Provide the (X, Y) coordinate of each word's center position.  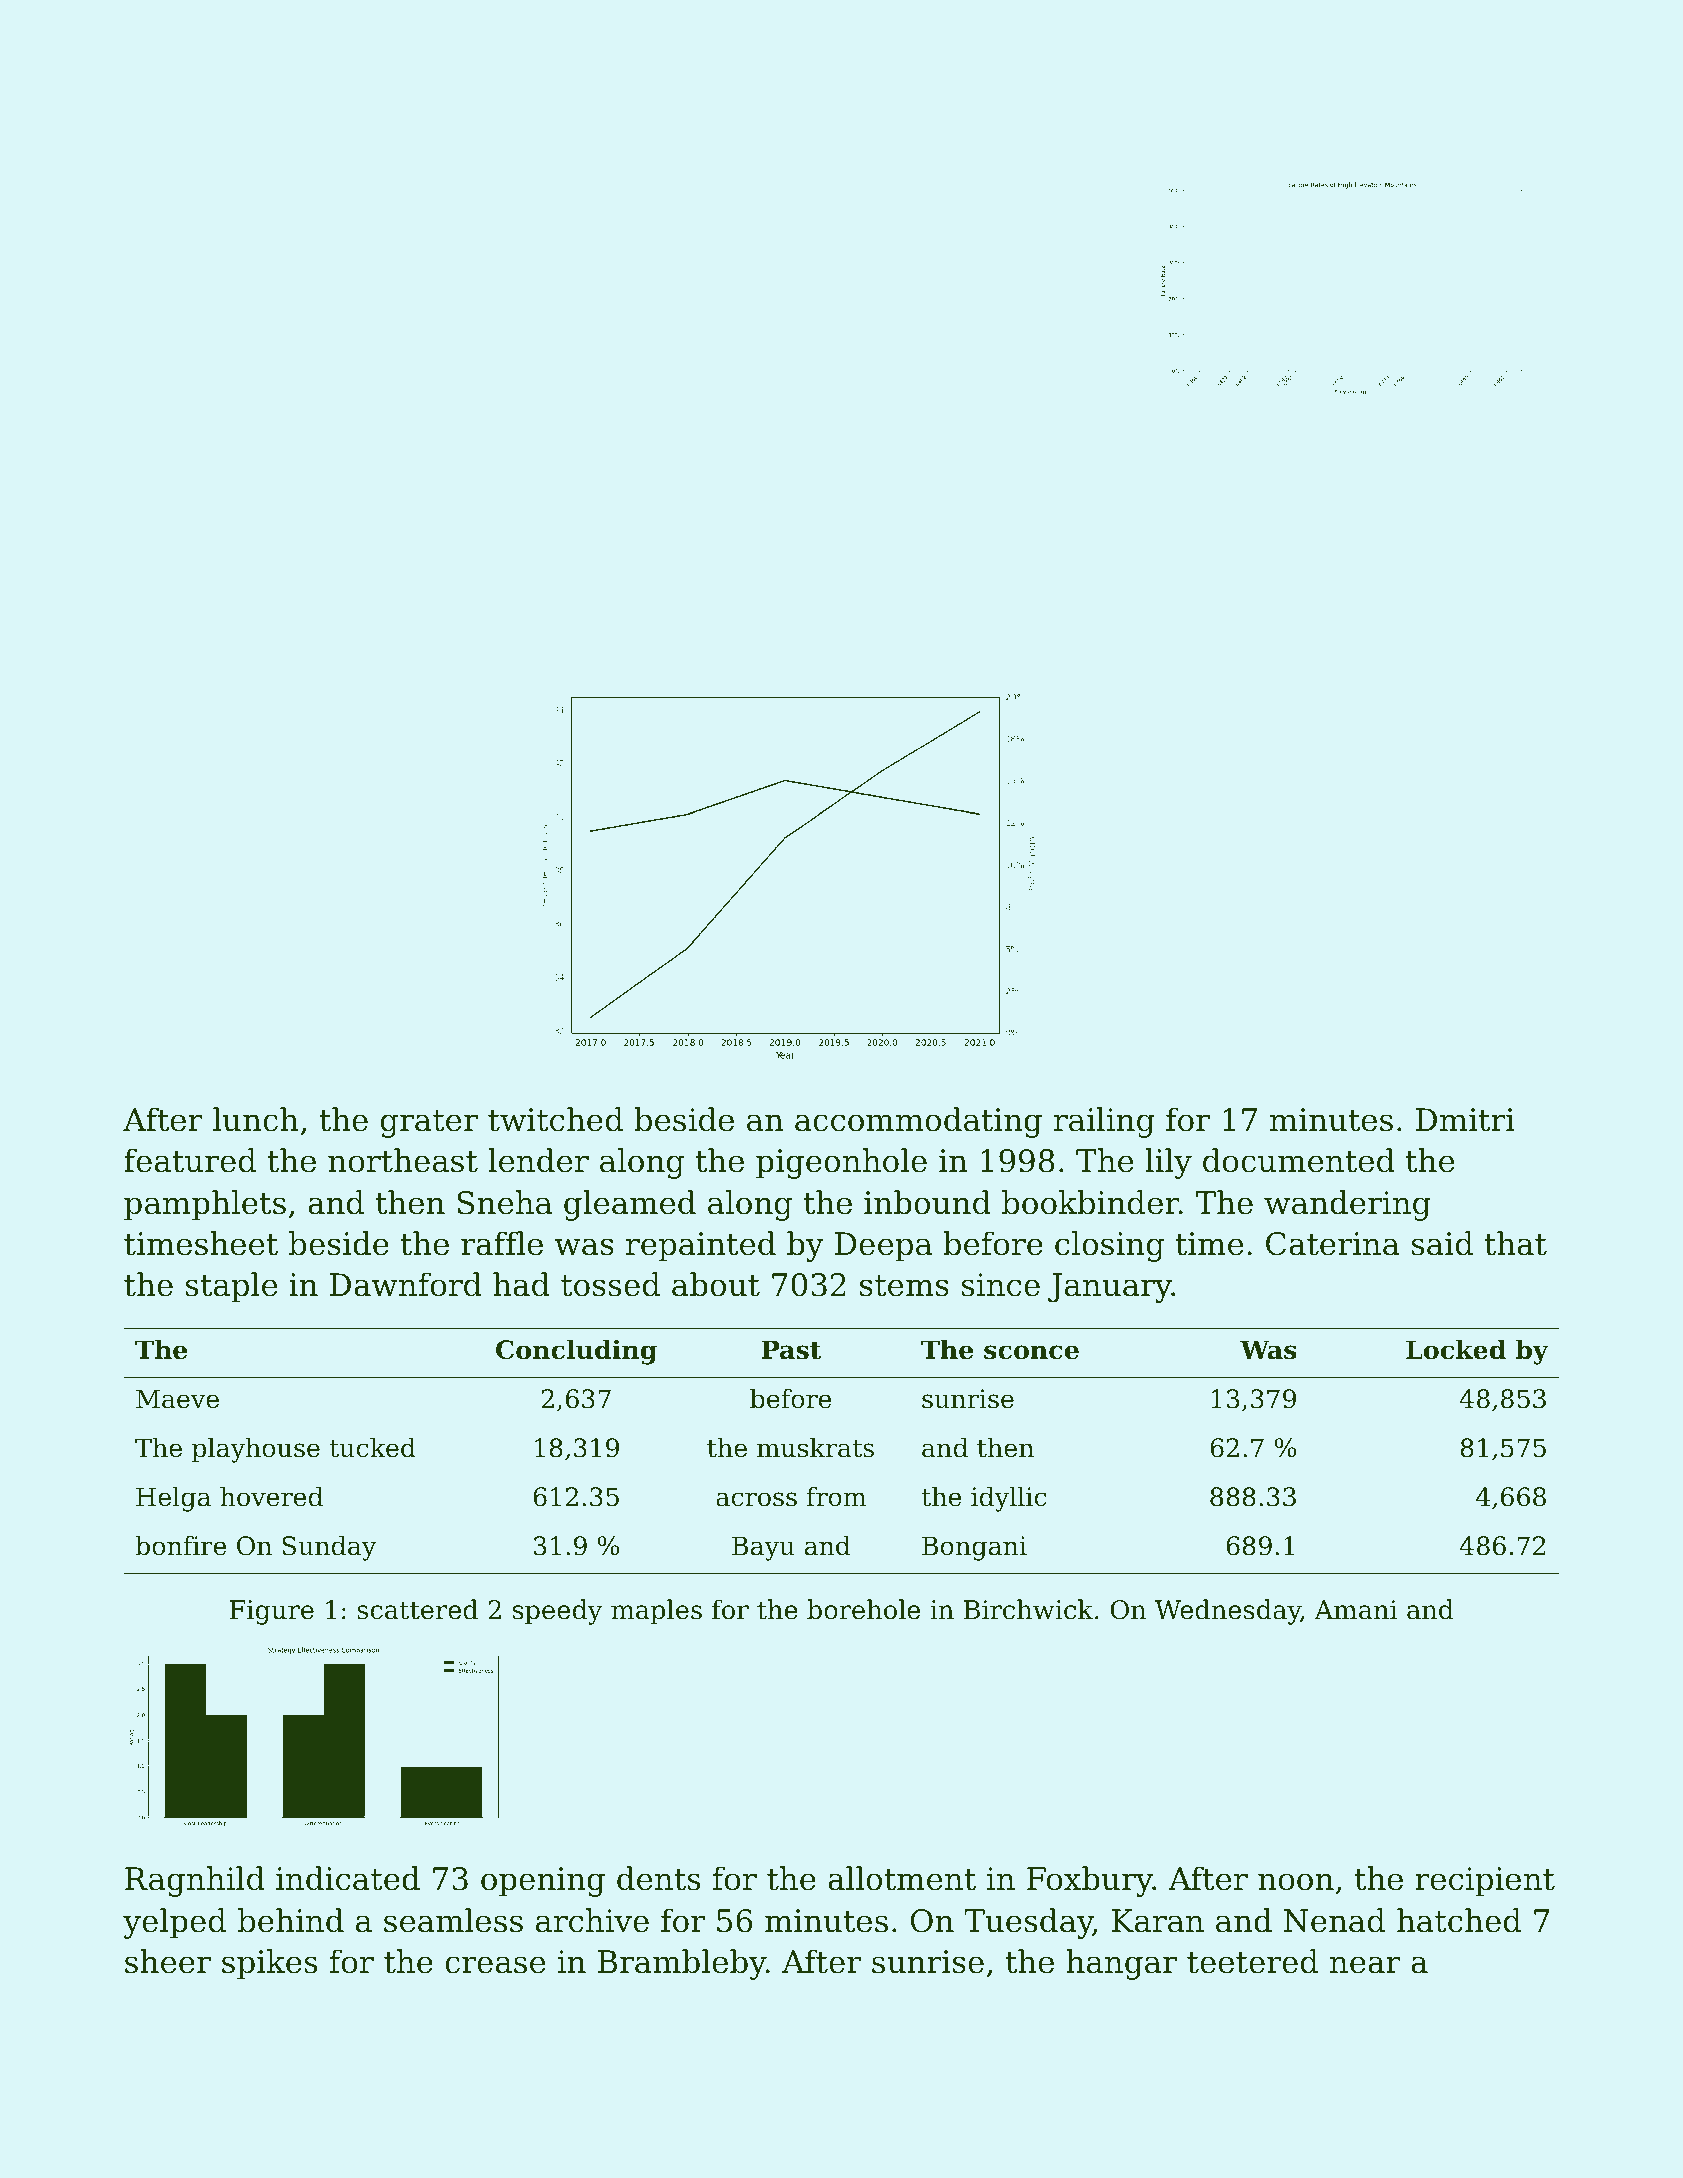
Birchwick (1028, 1609)
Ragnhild (195, 1881)
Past (791, 1350)
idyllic (1009, 1499)
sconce (1031, 1352)
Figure (272, 1612)
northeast (403, 1160)
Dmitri (1465, 1120)
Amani (1355, 1610)
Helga (173, 1499)
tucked (372, 1447)
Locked (1456, 1349)
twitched (555, 1119)
